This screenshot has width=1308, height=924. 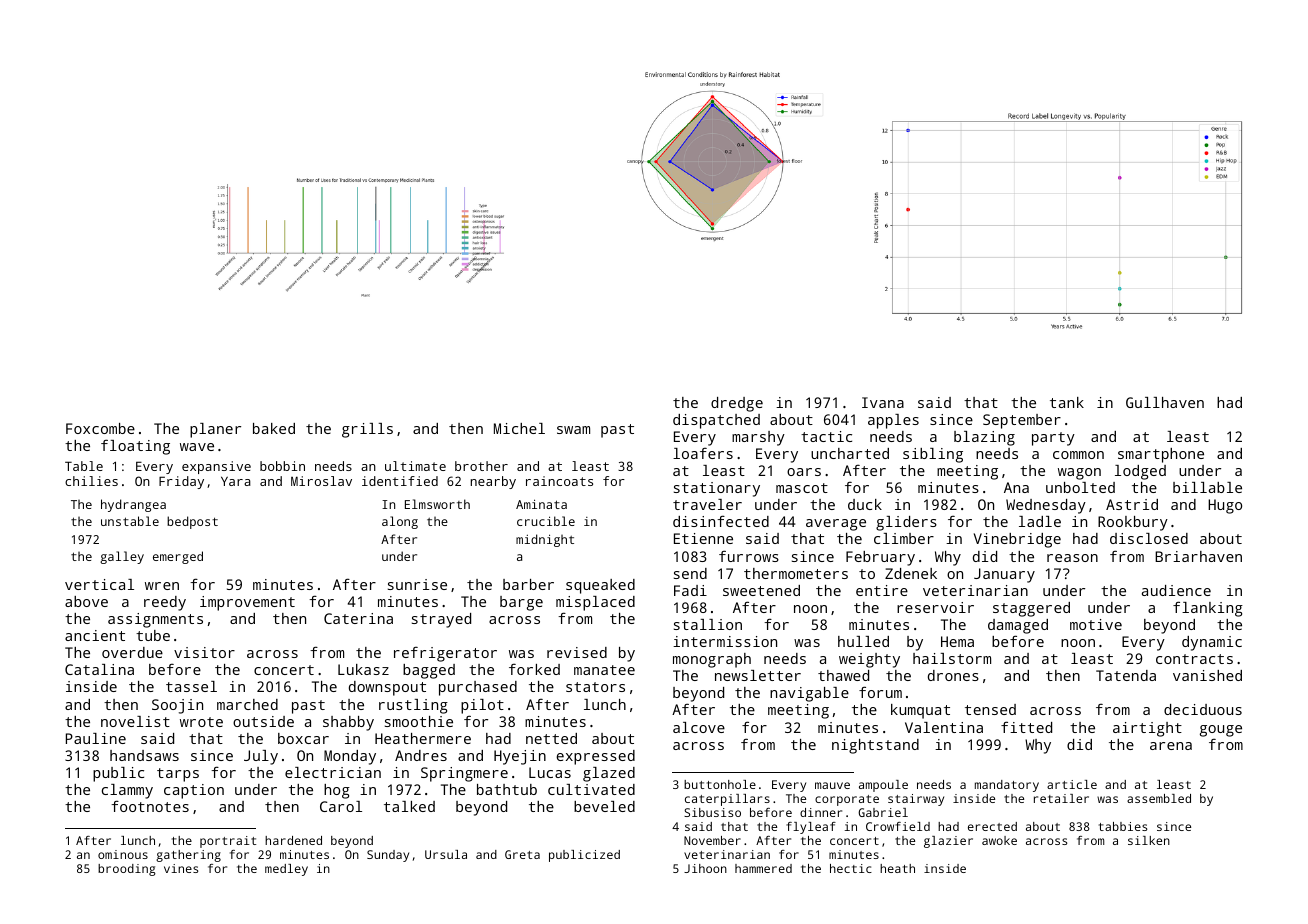 I want to click on traveler, so click(x=707, y=504).
